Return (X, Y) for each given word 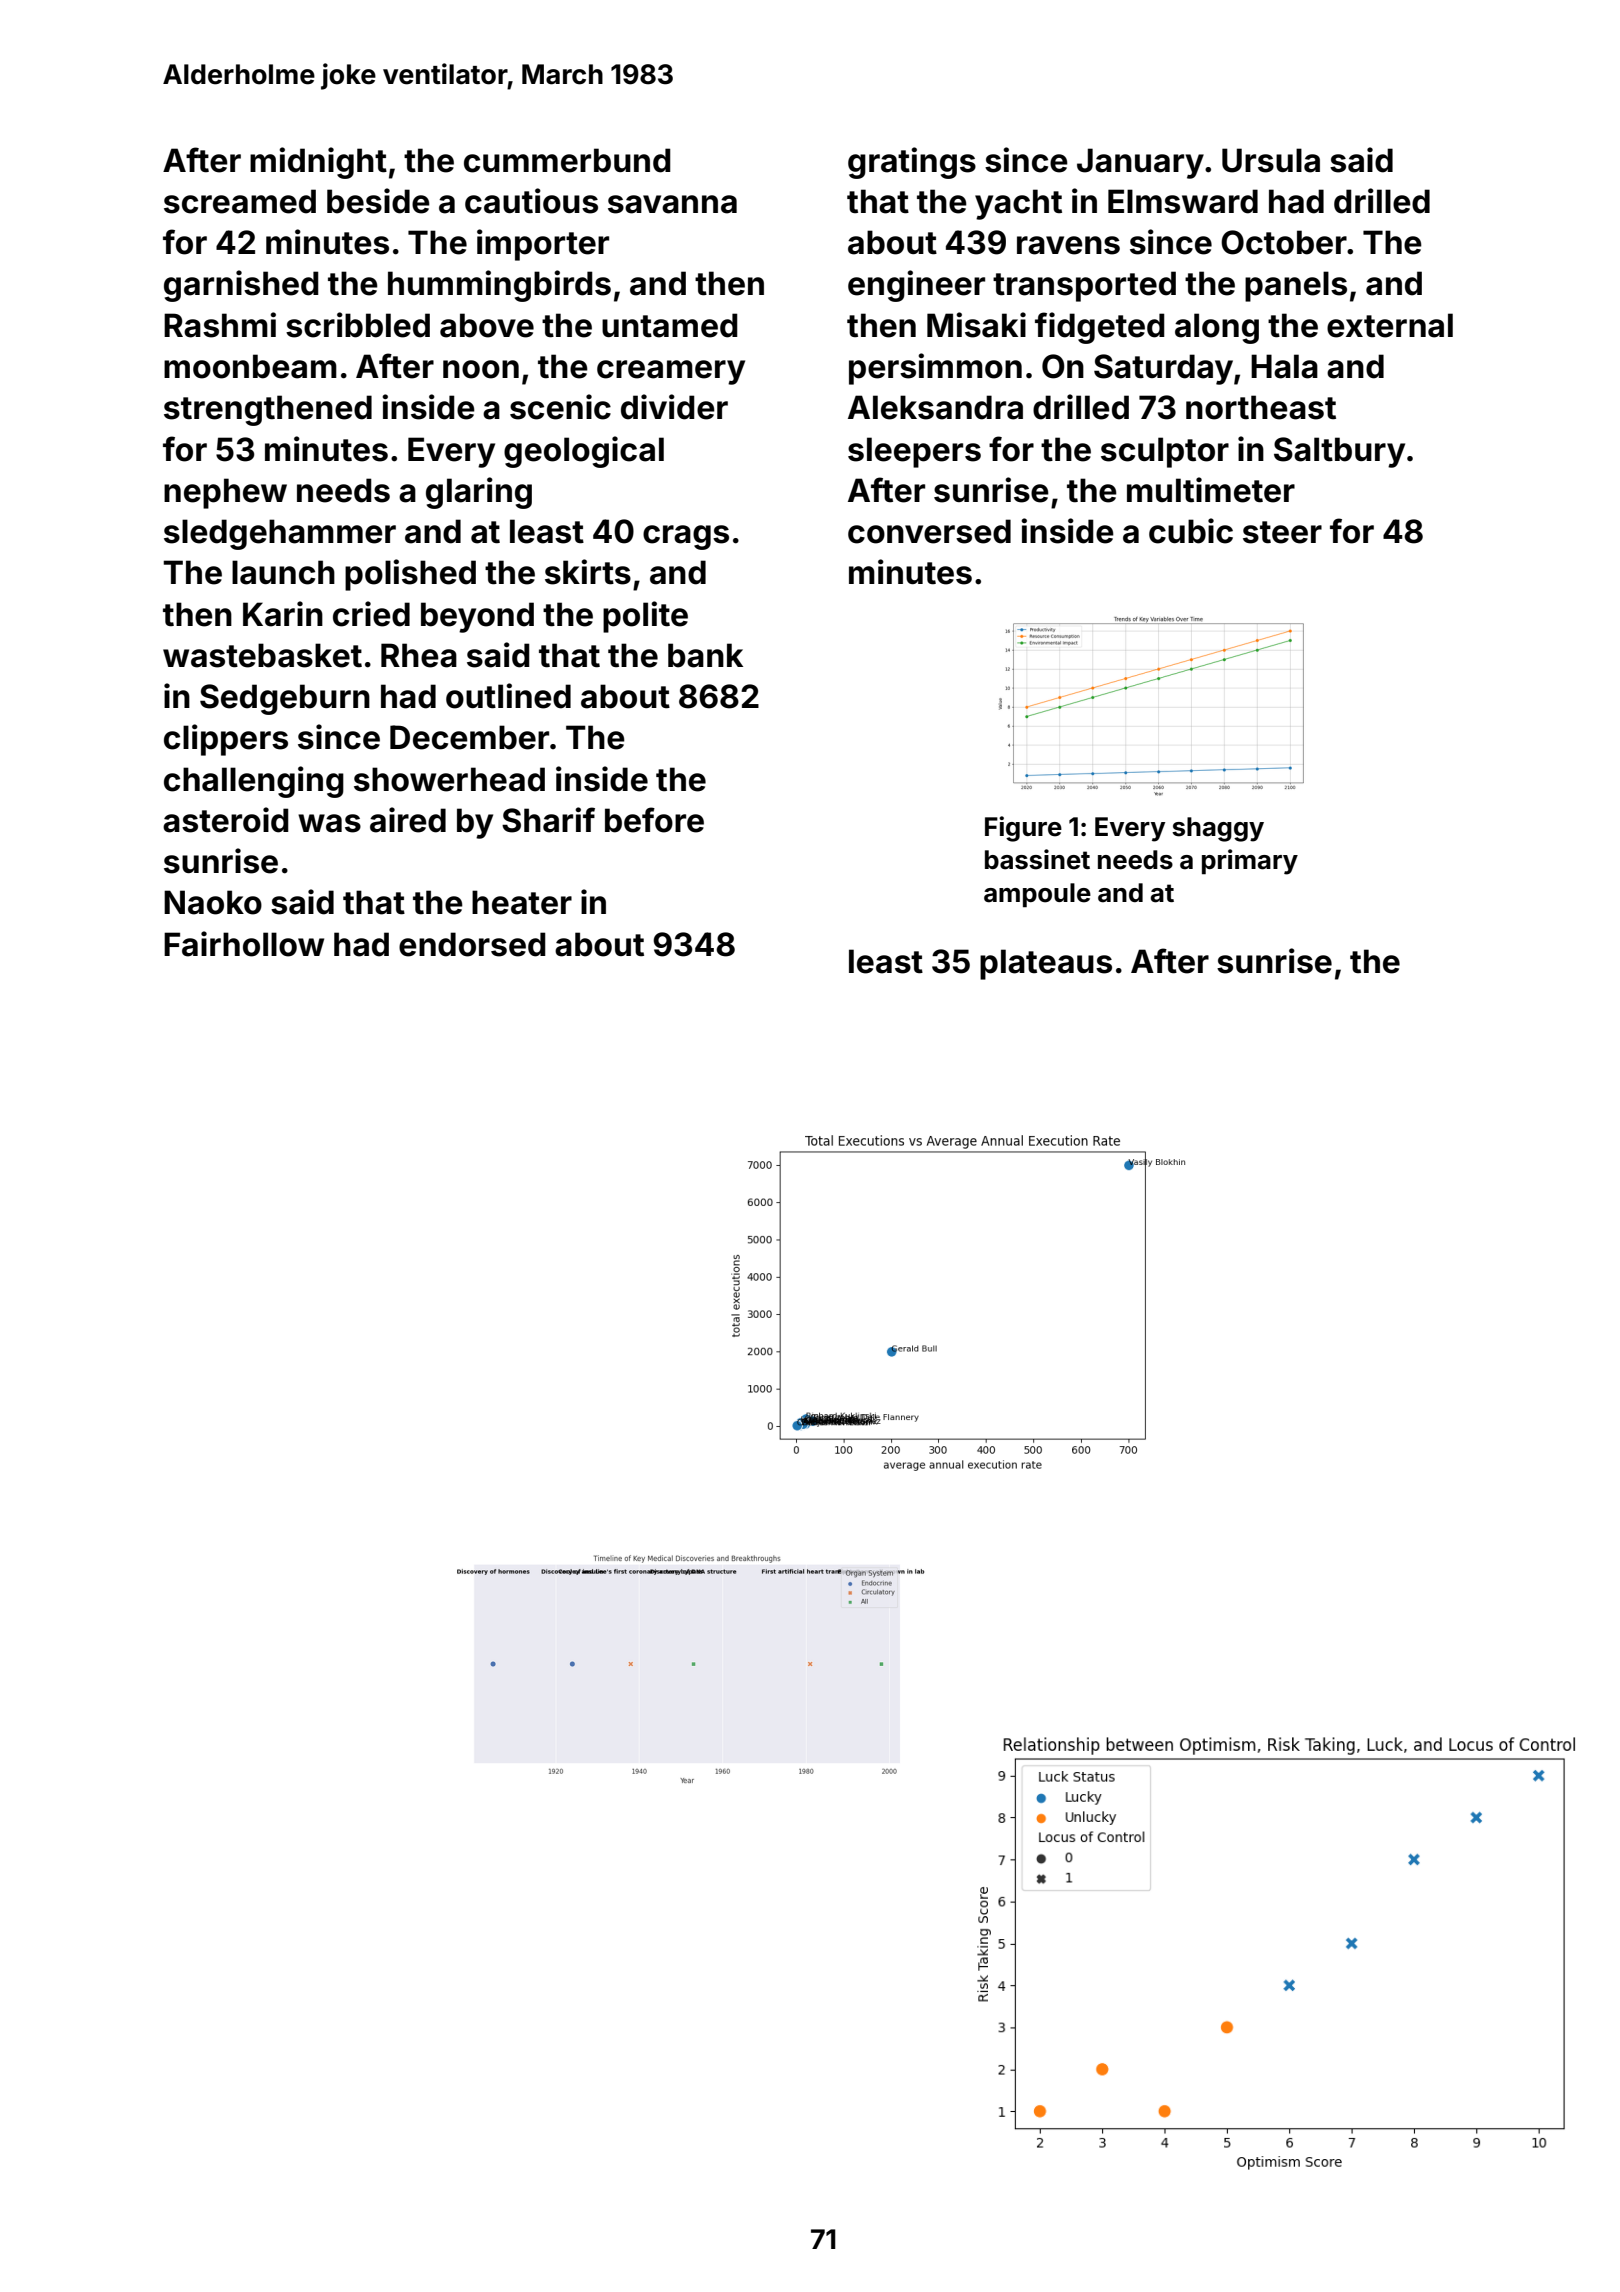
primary (1250, 862)
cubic (1191, 531)
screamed (240, 201)
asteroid (226, 820)
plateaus (1046, 964)
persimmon (935, 369)
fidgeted (1100, 328)
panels (1296, 286)
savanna (672, 204)
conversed (929, 531)
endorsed (472, 944)
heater (522, 902)
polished (410, 575)
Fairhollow (244, 944)
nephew (225, 493)
